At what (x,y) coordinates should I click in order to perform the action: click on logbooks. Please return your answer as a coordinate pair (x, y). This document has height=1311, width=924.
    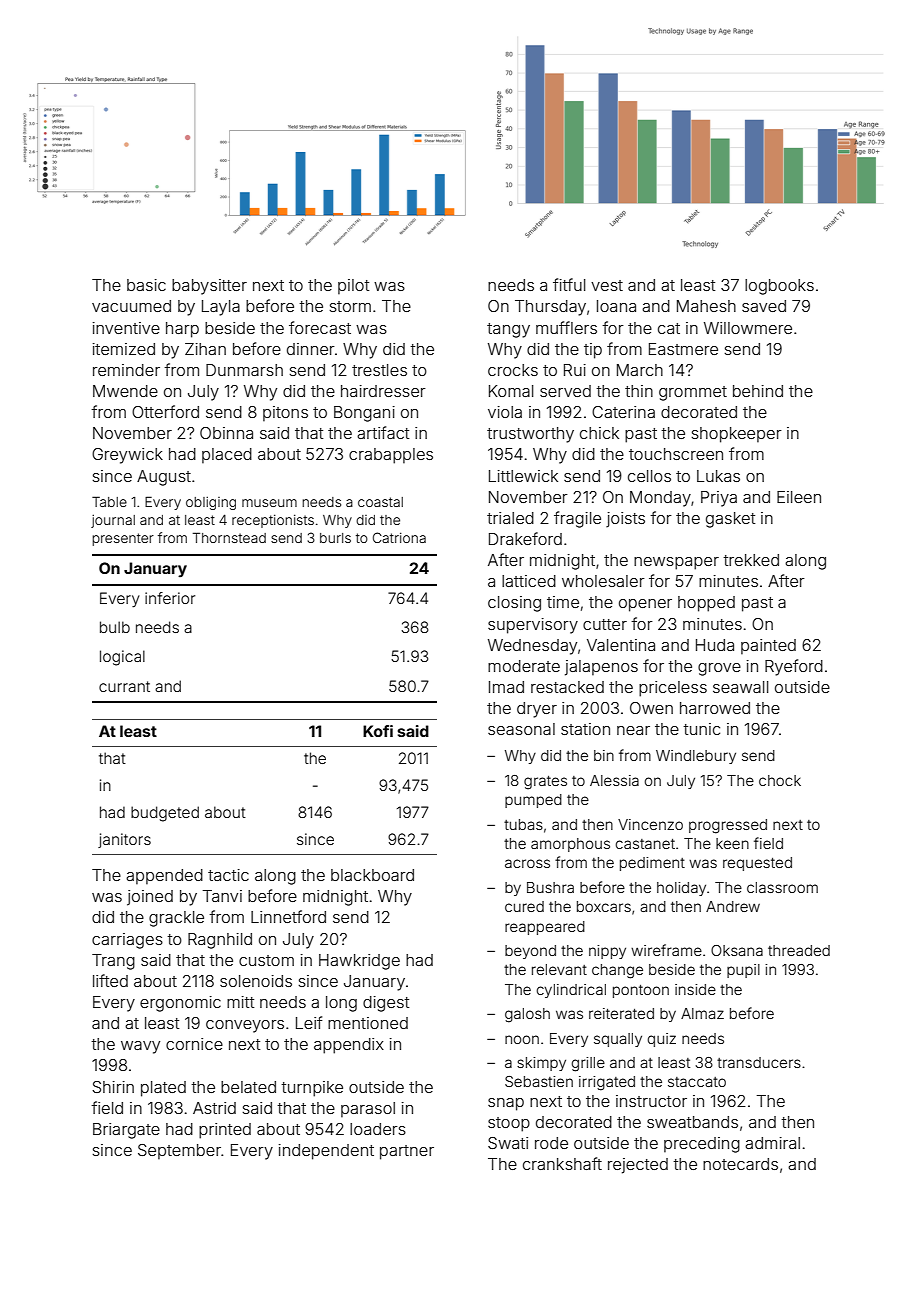
    Looking at the image, I should click on (779, 287).
